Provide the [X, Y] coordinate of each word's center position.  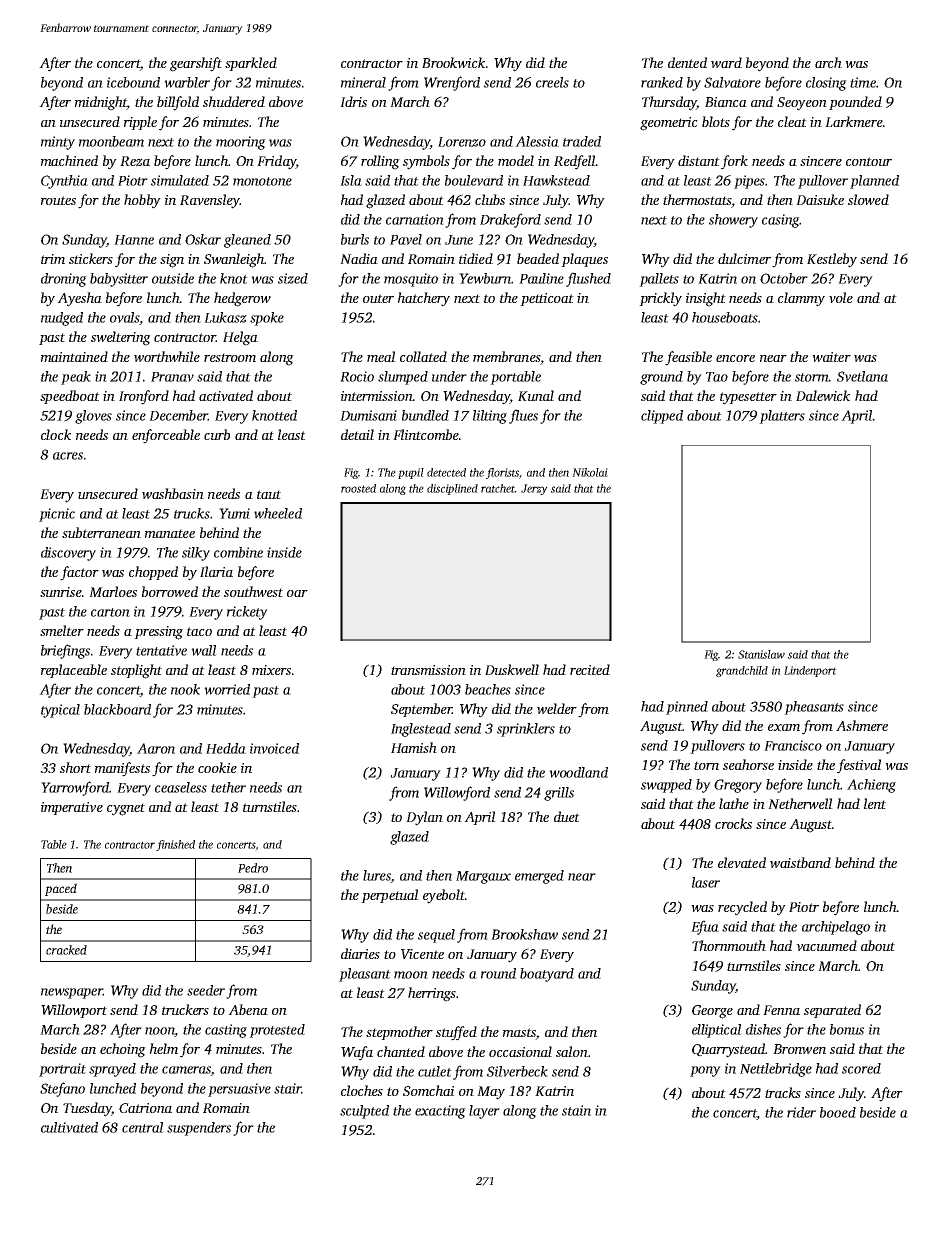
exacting [440, 1112]
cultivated [69, 1127]
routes [58, 200]
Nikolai [590, 472]
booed [838, 1112]
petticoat [547, 299]
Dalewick [823, 395]
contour [869, 161]
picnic [57, 515]
